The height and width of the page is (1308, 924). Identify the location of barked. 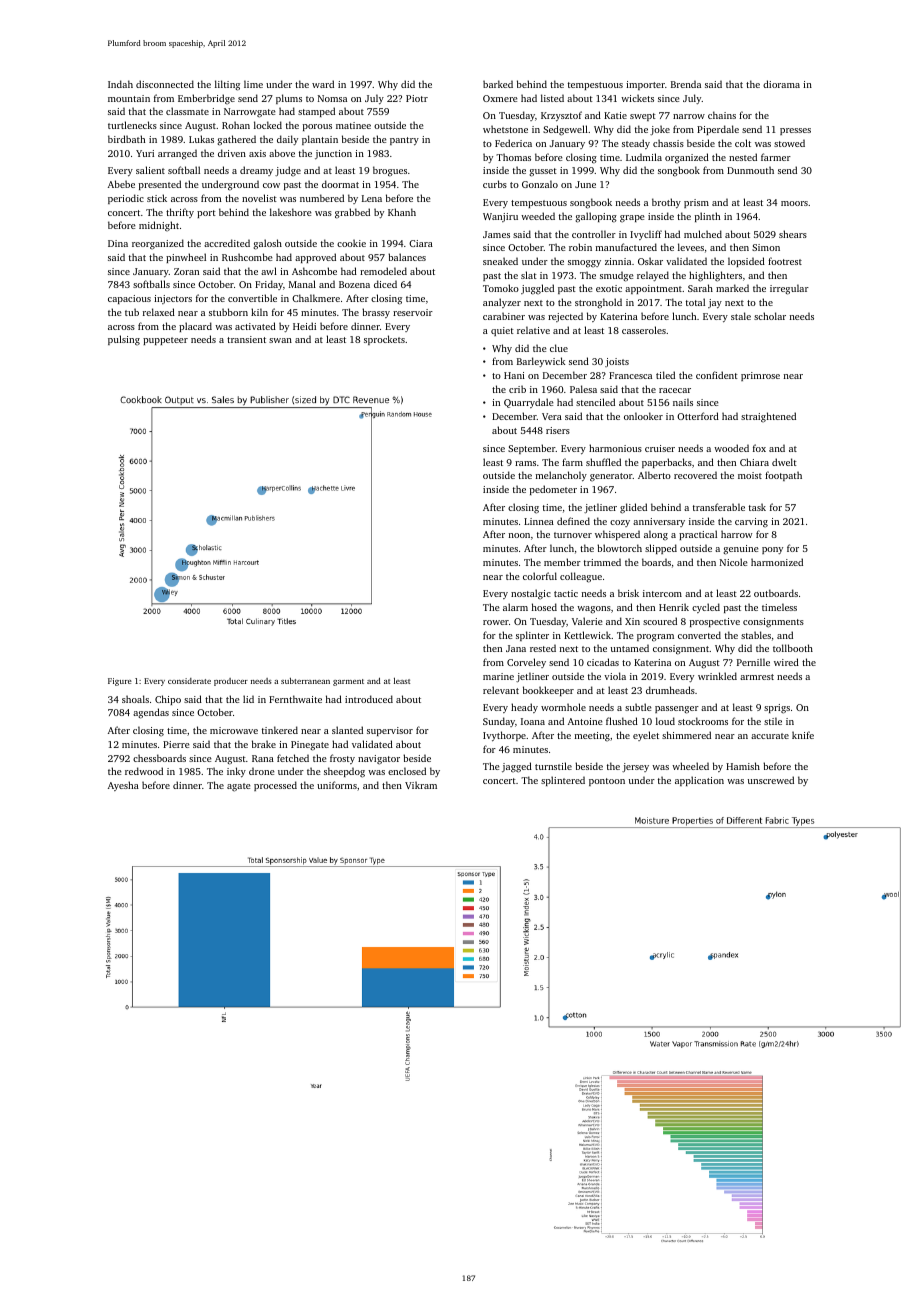
(498, 84).
